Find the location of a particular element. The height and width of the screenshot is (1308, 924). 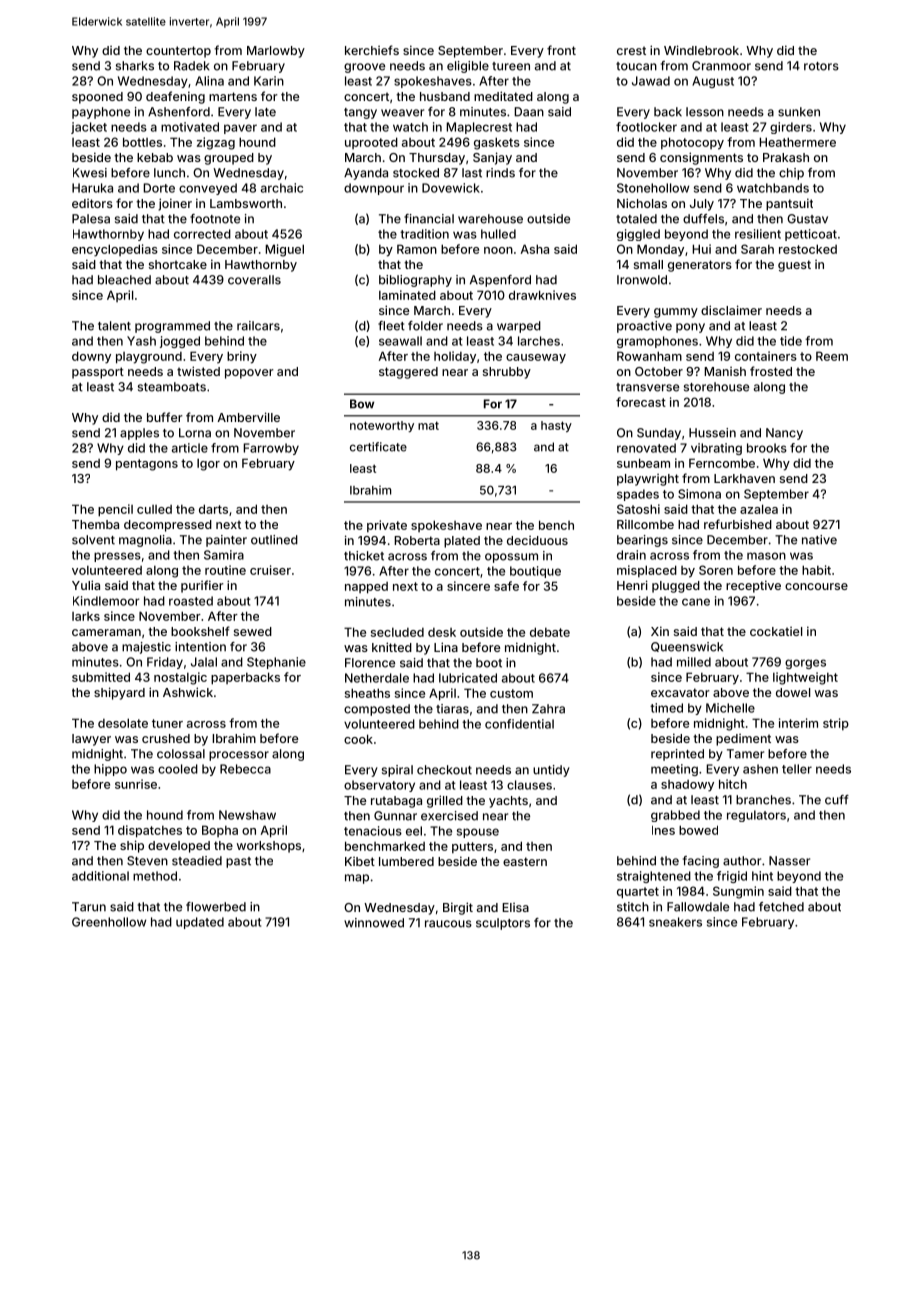

deciduous is located at coordinates (537, 540).
